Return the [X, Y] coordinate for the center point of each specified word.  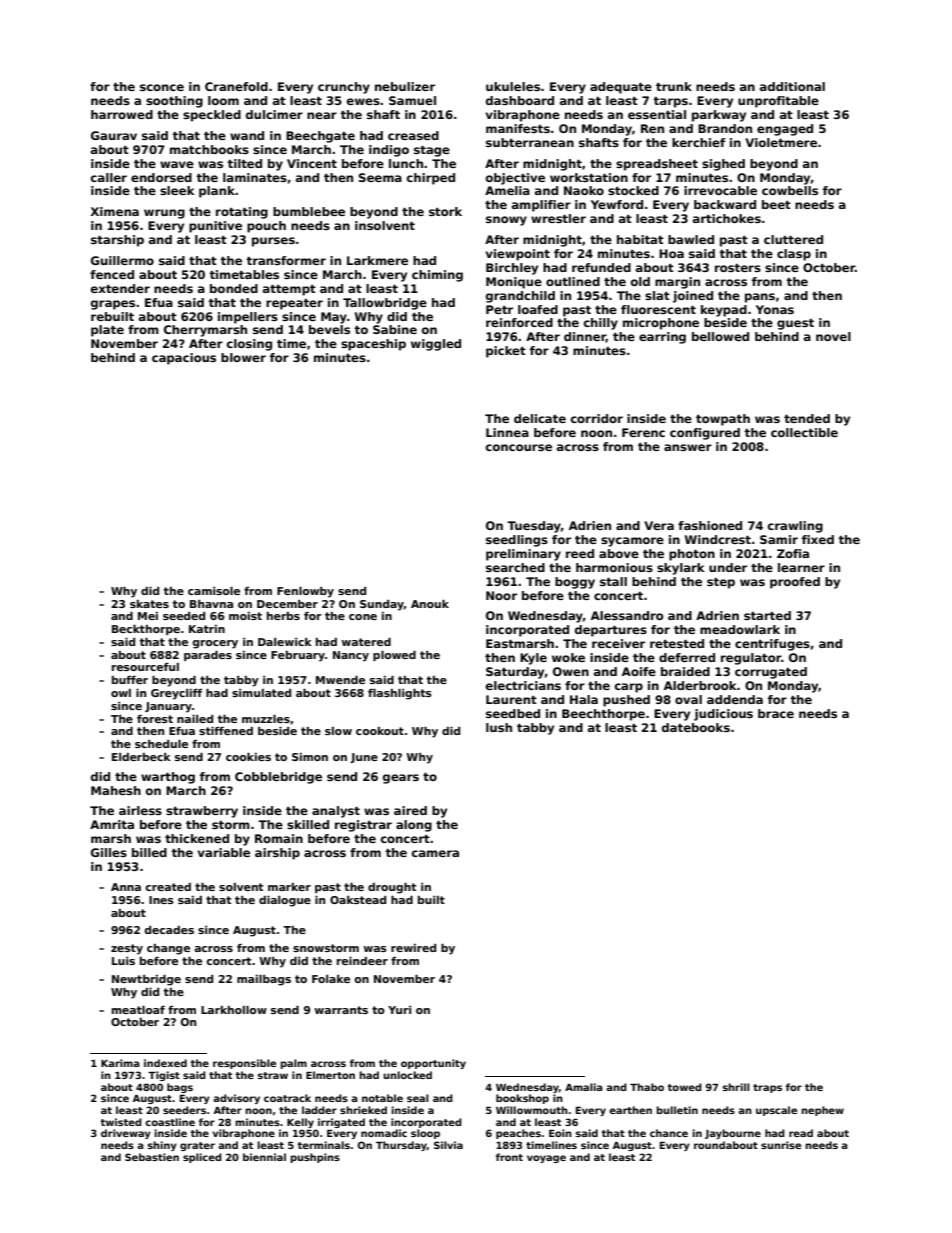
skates [149, 604]
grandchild [520, 297]
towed [684, 1087]
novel [833, 336]
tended [807, 418]
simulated [261, 693]
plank [217, 192]
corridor [597, 418]
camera [435, 853]
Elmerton [330, 1075]
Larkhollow [234, 1010]
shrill [736, 1087]
